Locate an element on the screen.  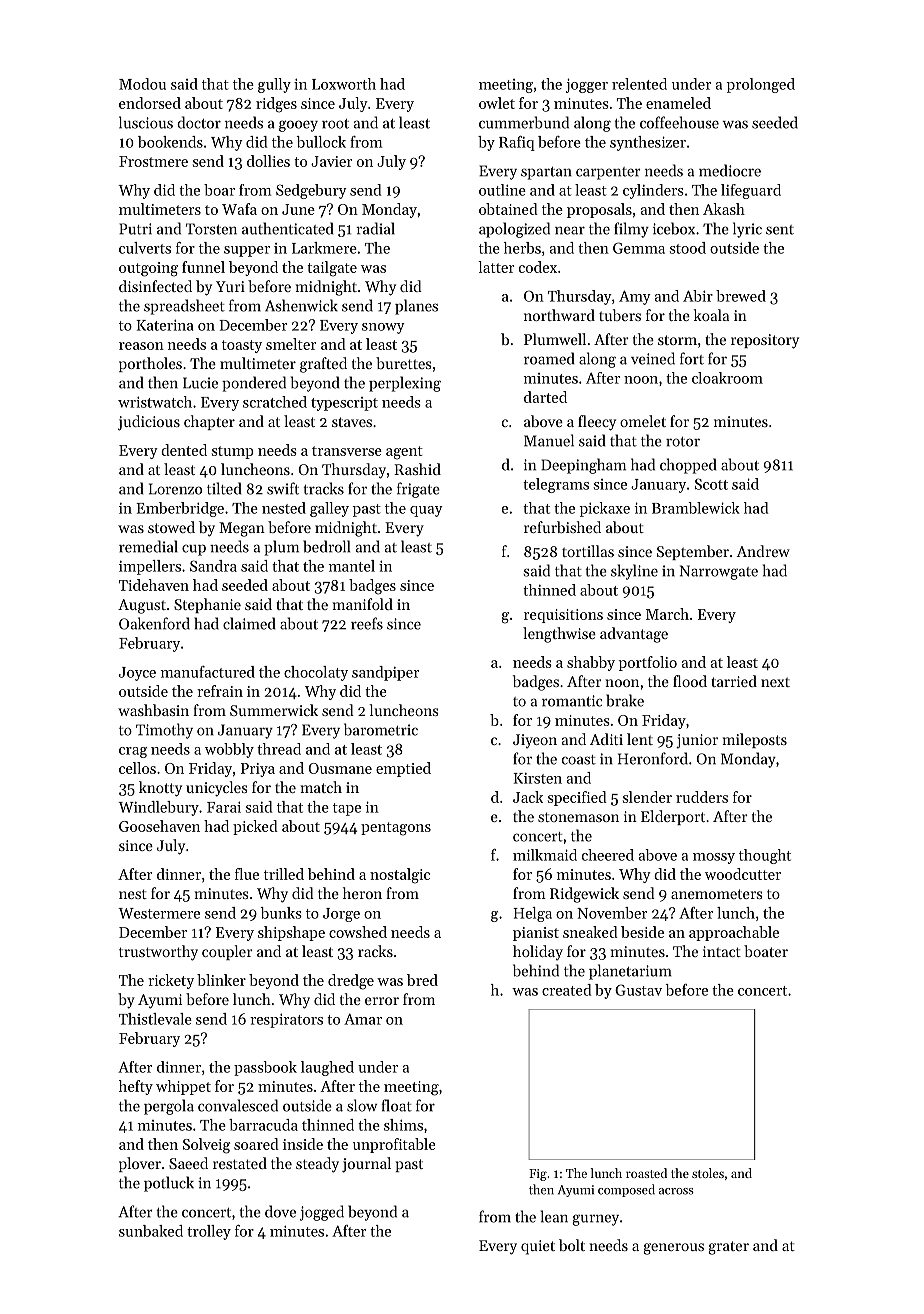
quiet is located at coordinates (538, 1247).
